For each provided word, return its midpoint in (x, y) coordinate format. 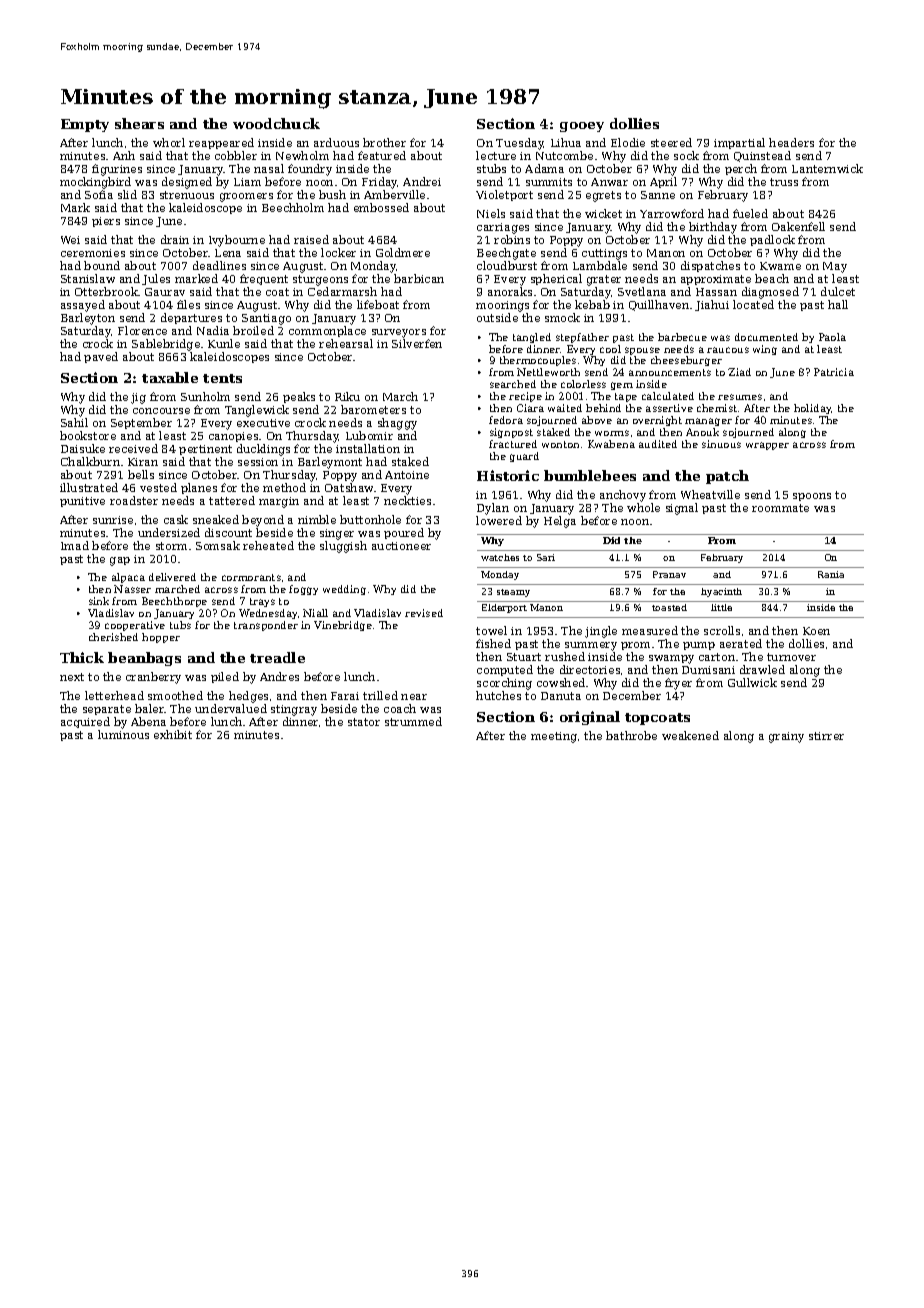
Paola (832, 337)
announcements (670, 372)
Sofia (99, 194)
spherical (556, 279)
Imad (75, 545)
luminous (123, 734)
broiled (253, 330)
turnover (791, 657)
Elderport (504, 608)
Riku (347, 396)
